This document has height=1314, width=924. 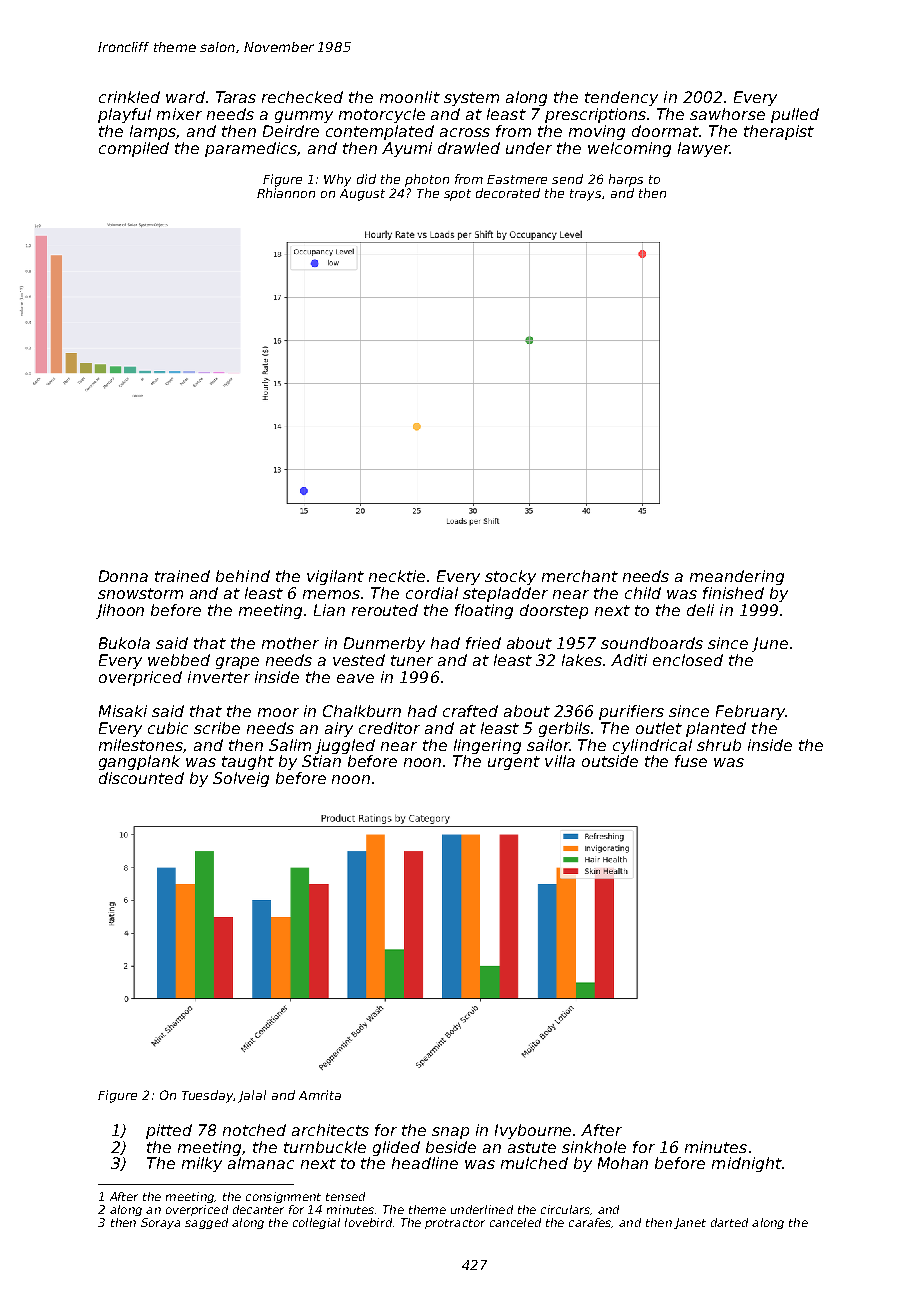 I want to click on webbed, so click(x=179, y=660).
